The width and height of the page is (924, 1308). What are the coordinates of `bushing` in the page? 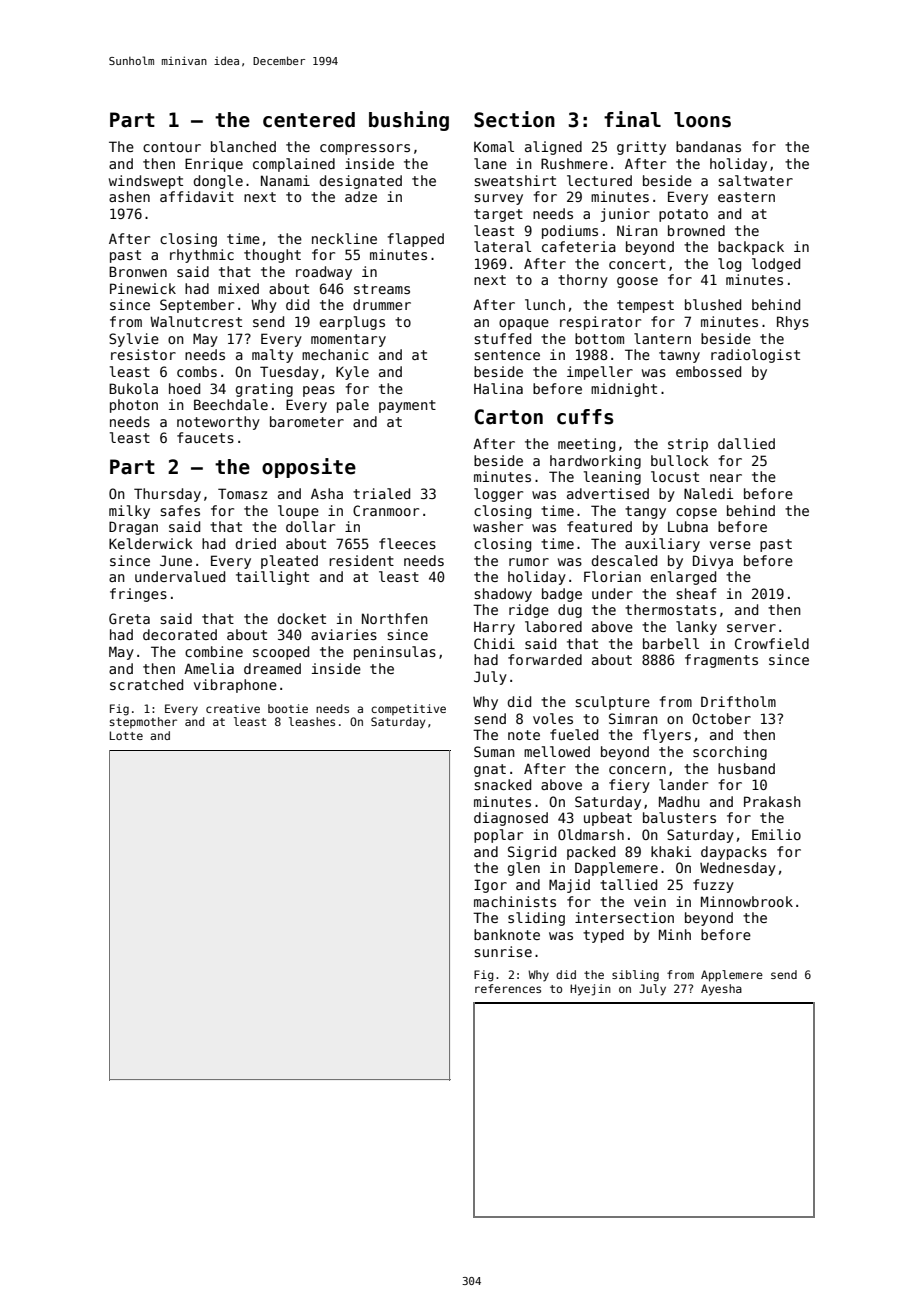 It's located at (409, 121).
